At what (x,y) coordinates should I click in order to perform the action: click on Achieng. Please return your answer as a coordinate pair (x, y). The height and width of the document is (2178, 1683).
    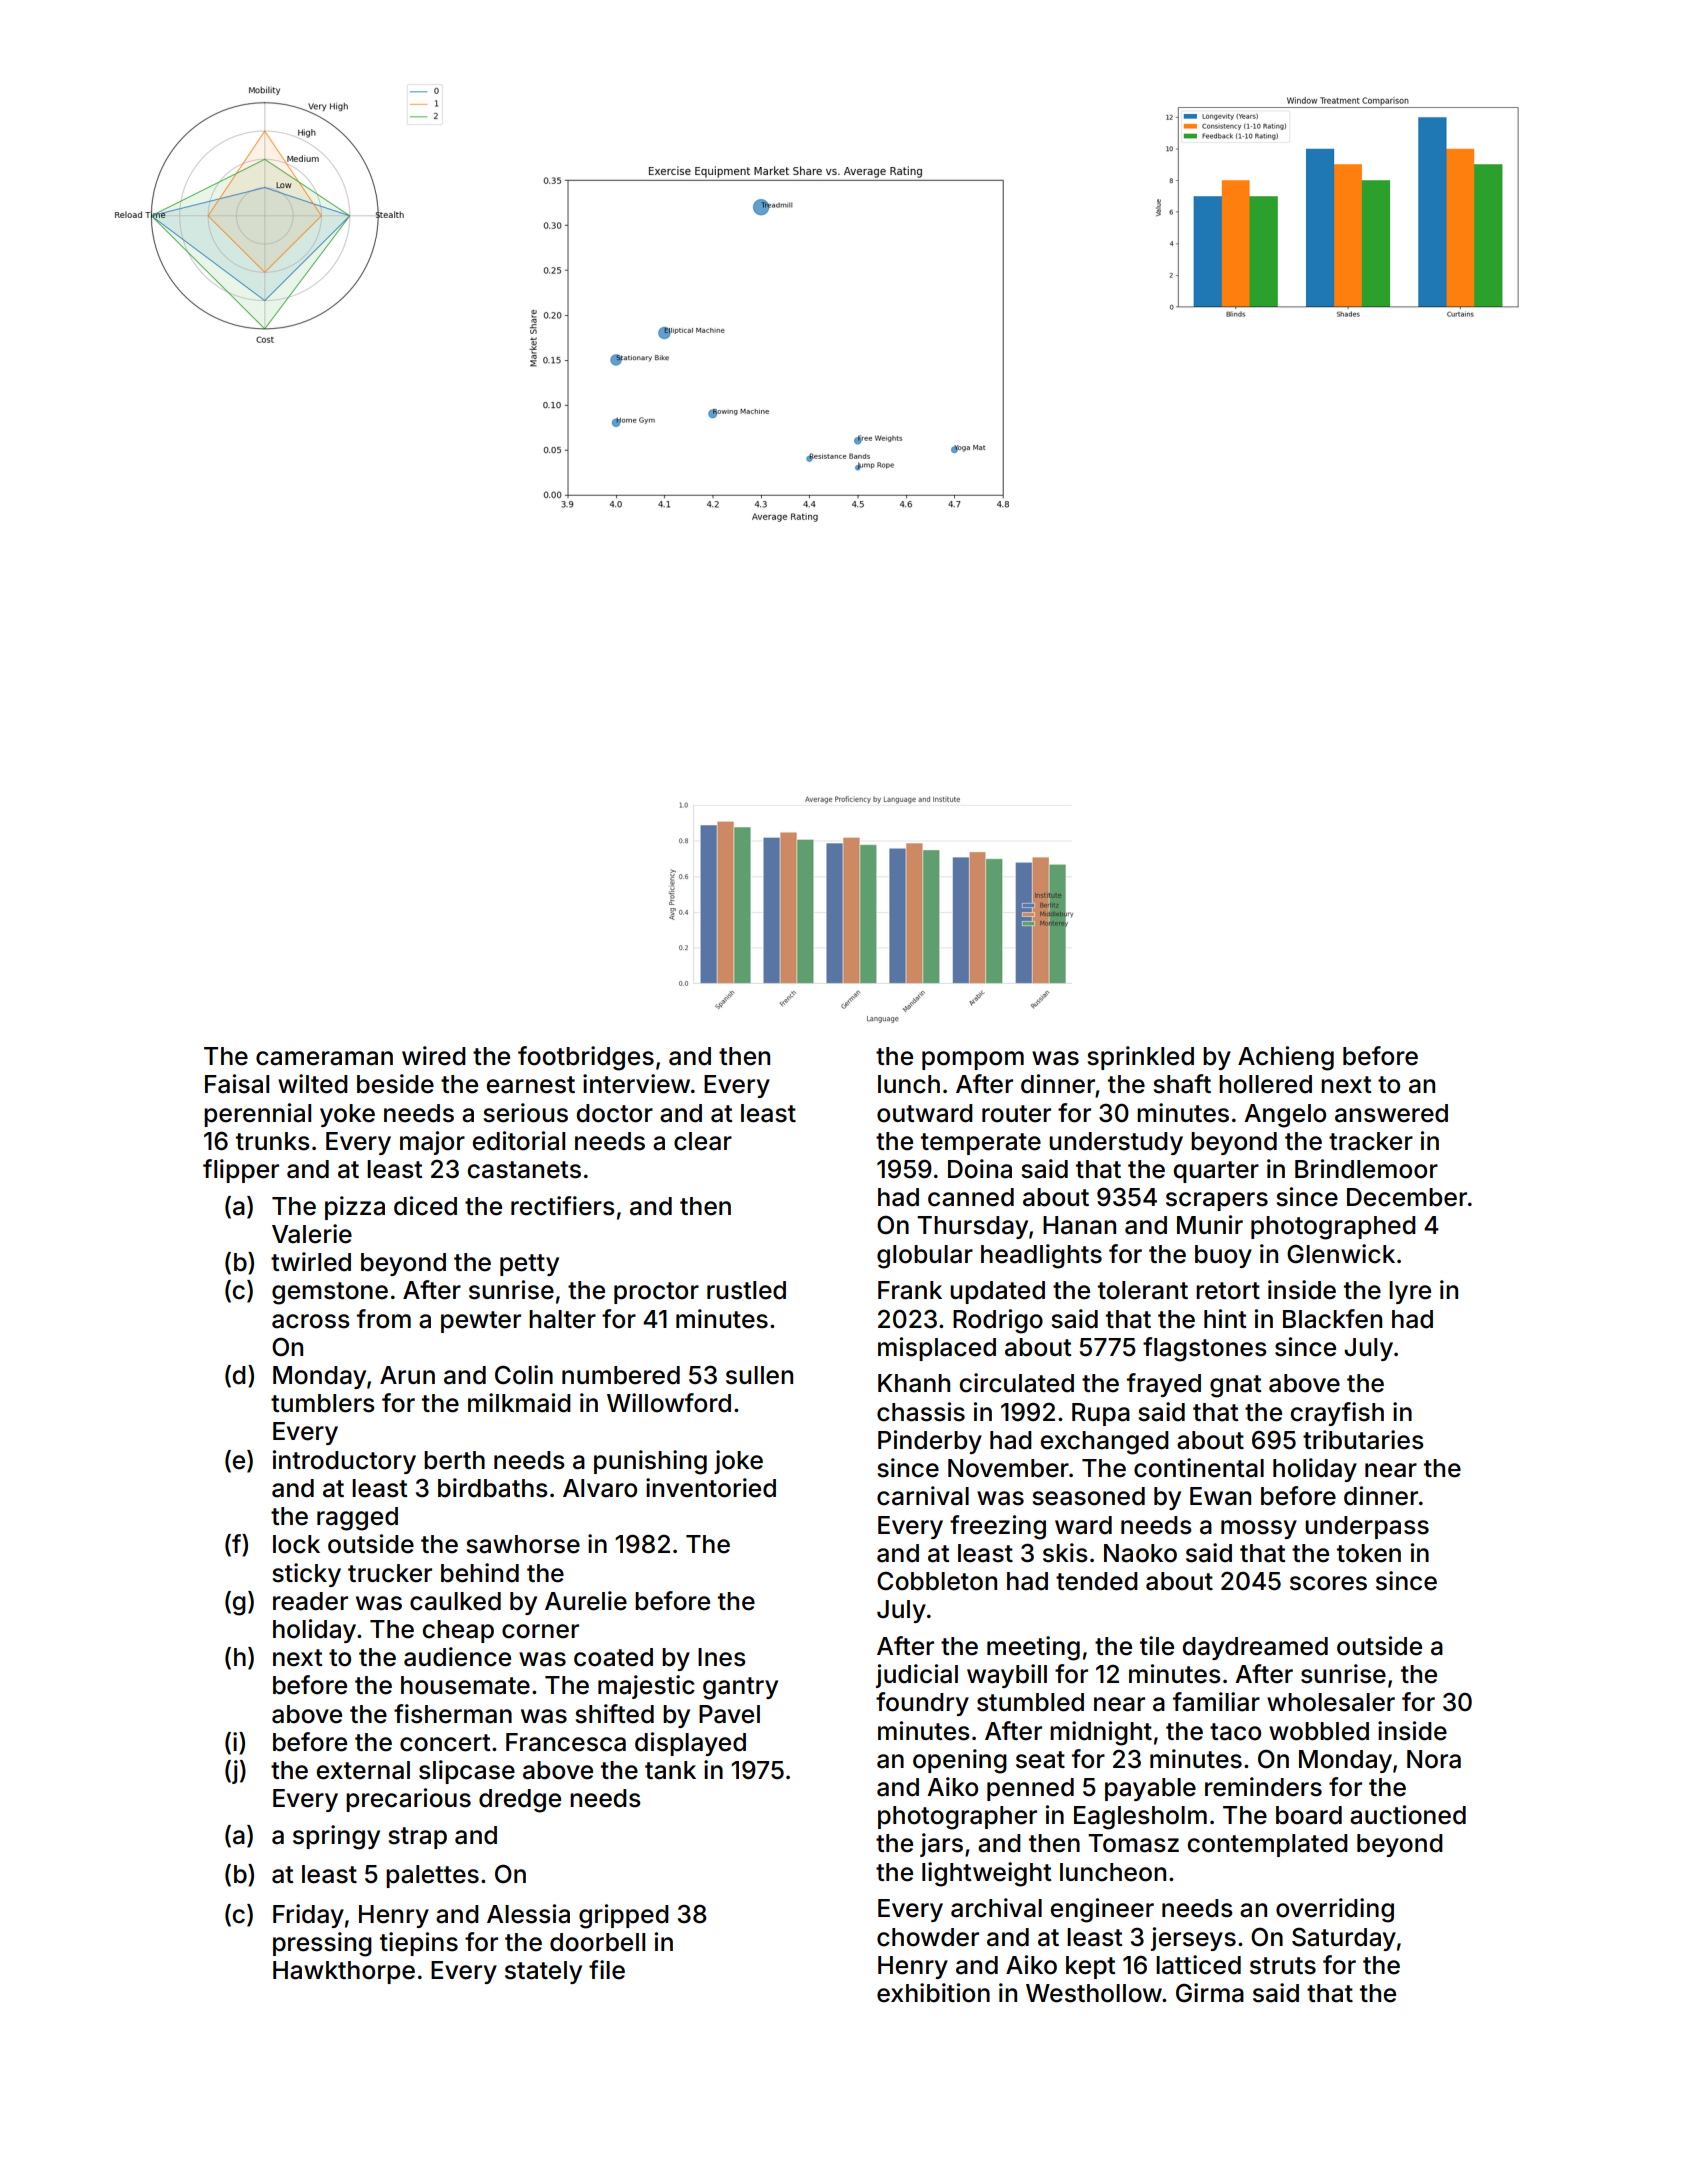
    Looking at the image, I should click on (1286, 1058).
